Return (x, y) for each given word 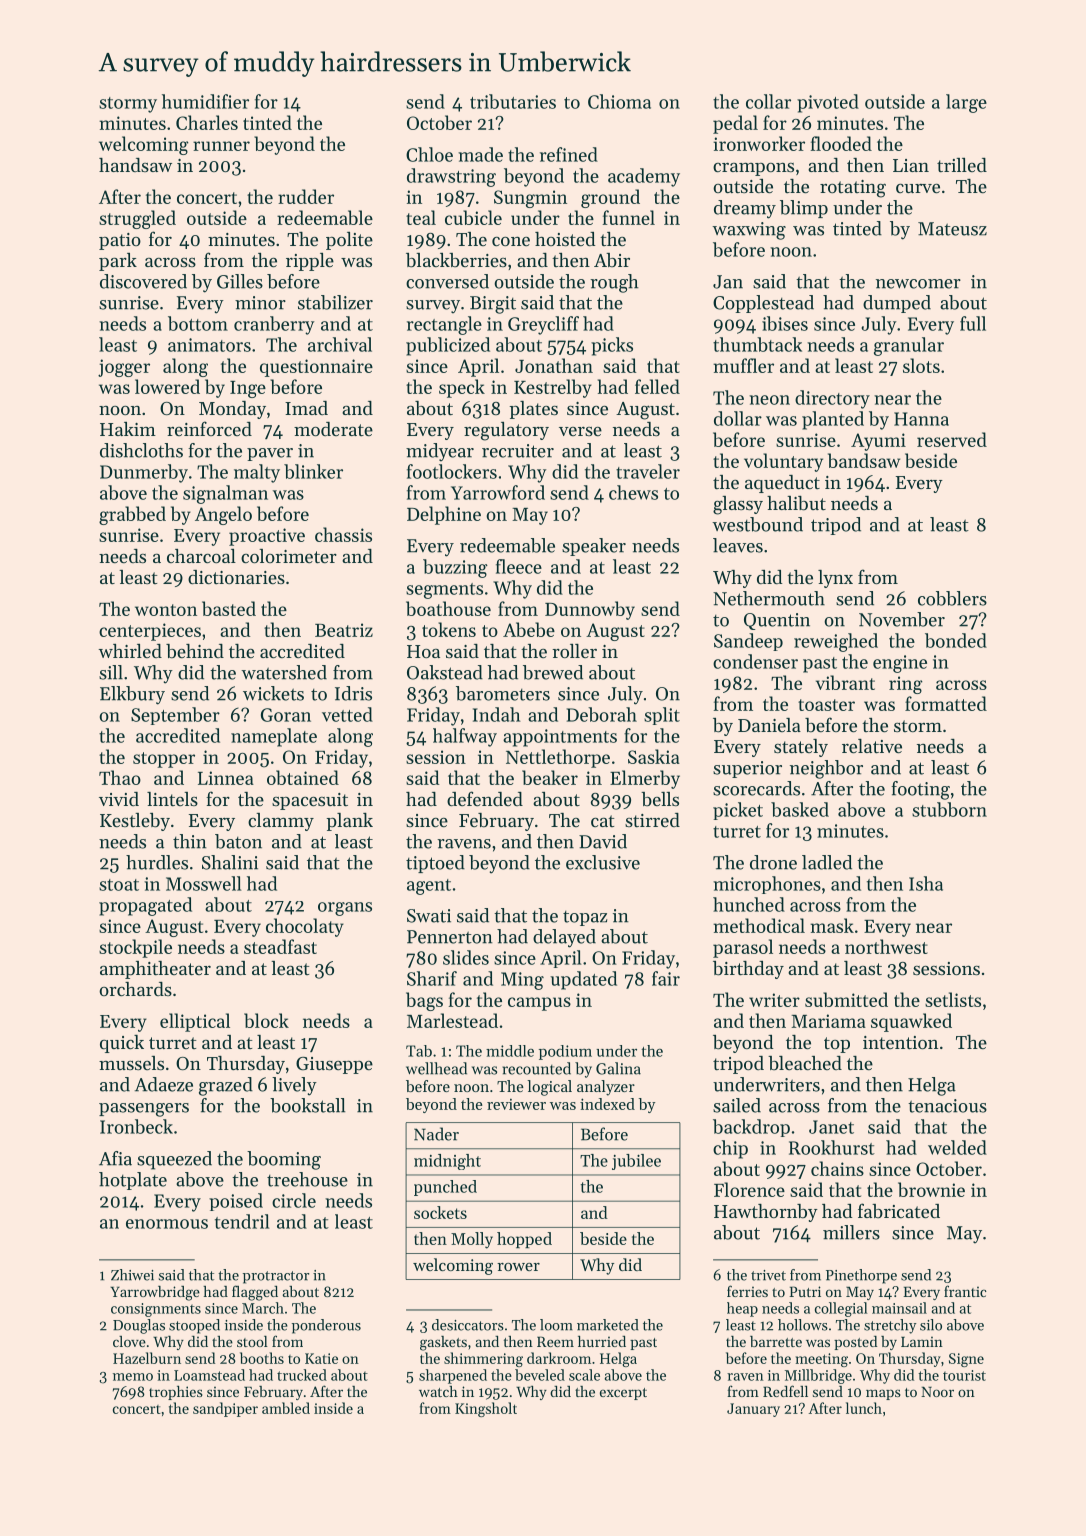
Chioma (619, 101)
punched (445, 1188)
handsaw (135, 165)
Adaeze (164, 1084)
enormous (167, 1224)
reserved (952, 439)
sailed (737, 1105)
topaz (585, 918)
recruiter (518, 451)
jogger (124, 368)
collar (768, 101)
